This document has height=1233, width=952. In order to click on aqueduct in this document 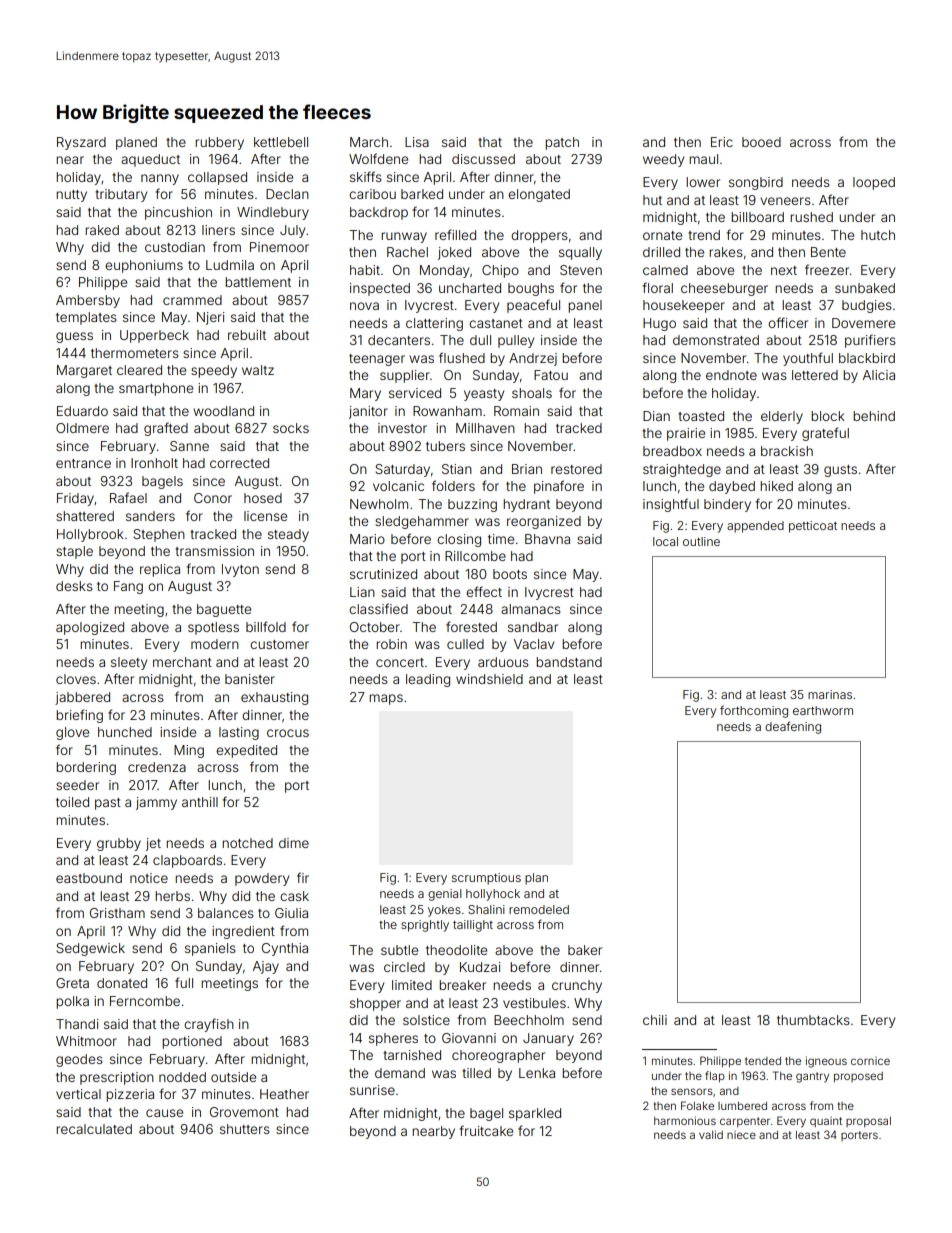, I will do `click(150, 160)`.
